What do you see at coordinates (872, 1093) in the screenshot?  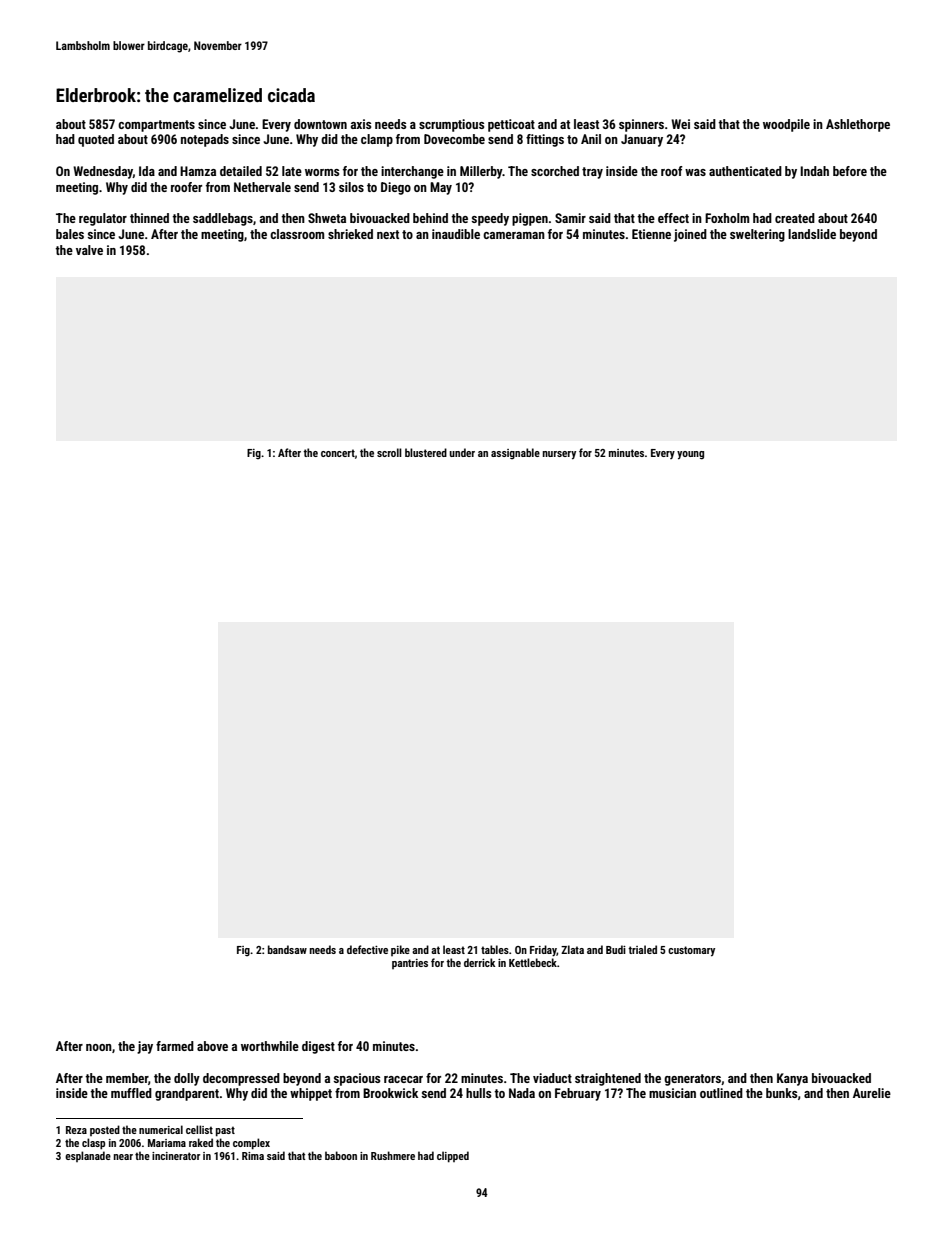 I see `Aurelie` at bounding box center [872, 1093].
